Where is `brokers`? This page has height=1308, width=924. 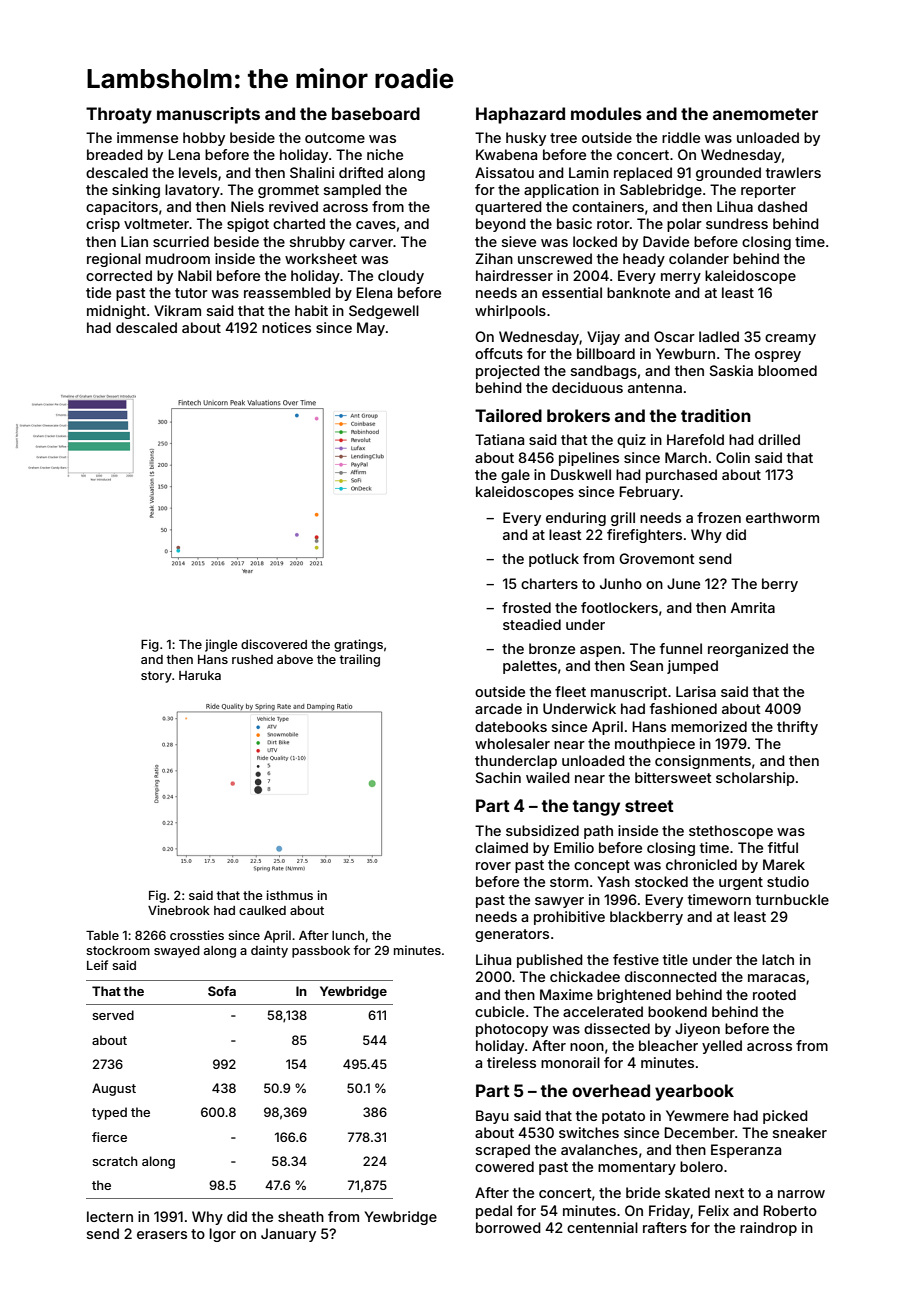
brokers is located at coordinates (578, 415).
